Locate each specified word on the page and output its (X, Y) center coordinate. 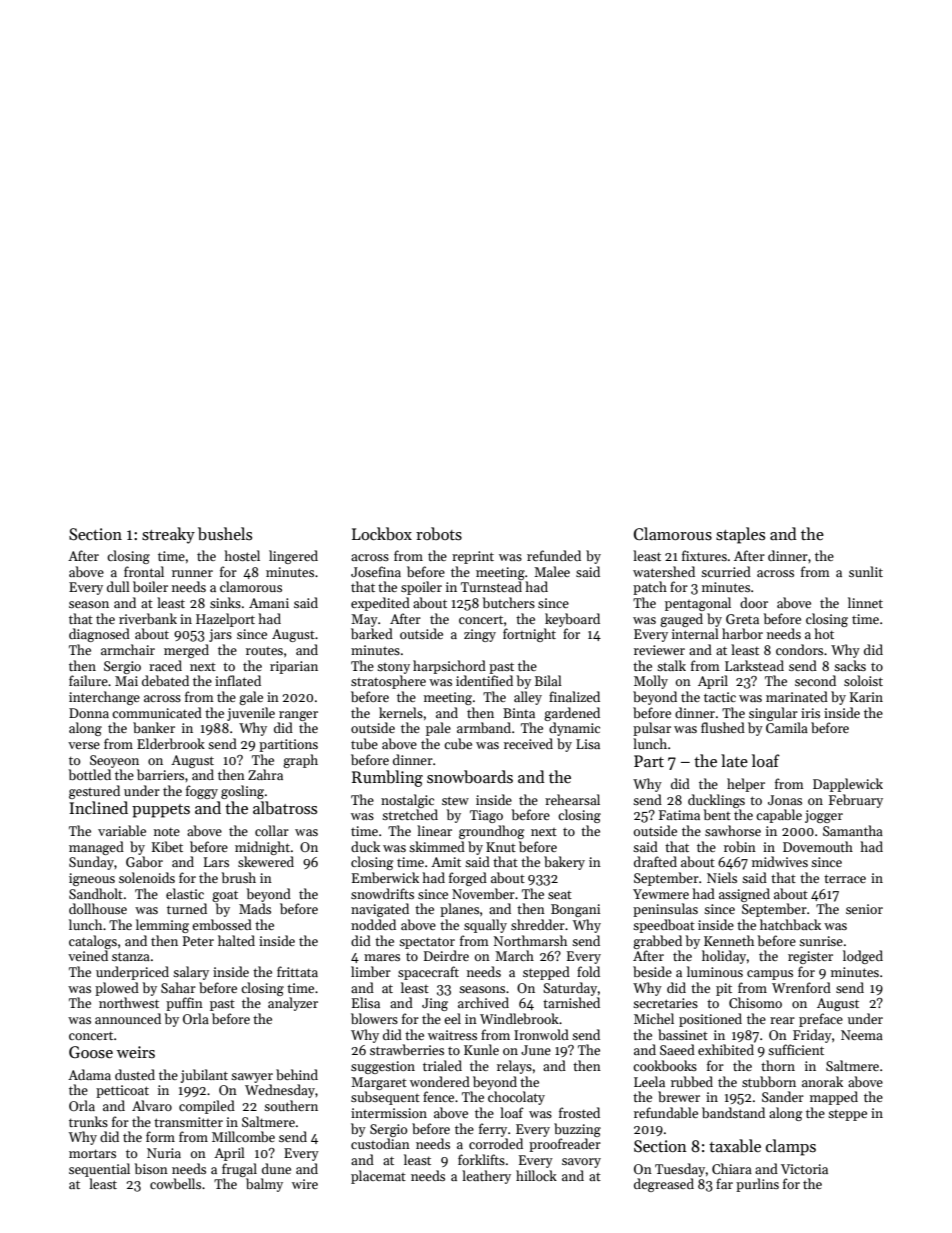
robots (439, 534)
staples (740, 535)
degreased (664, 1185)
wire (305, 1184)
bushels (225, 533)
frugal (239, 1170)
